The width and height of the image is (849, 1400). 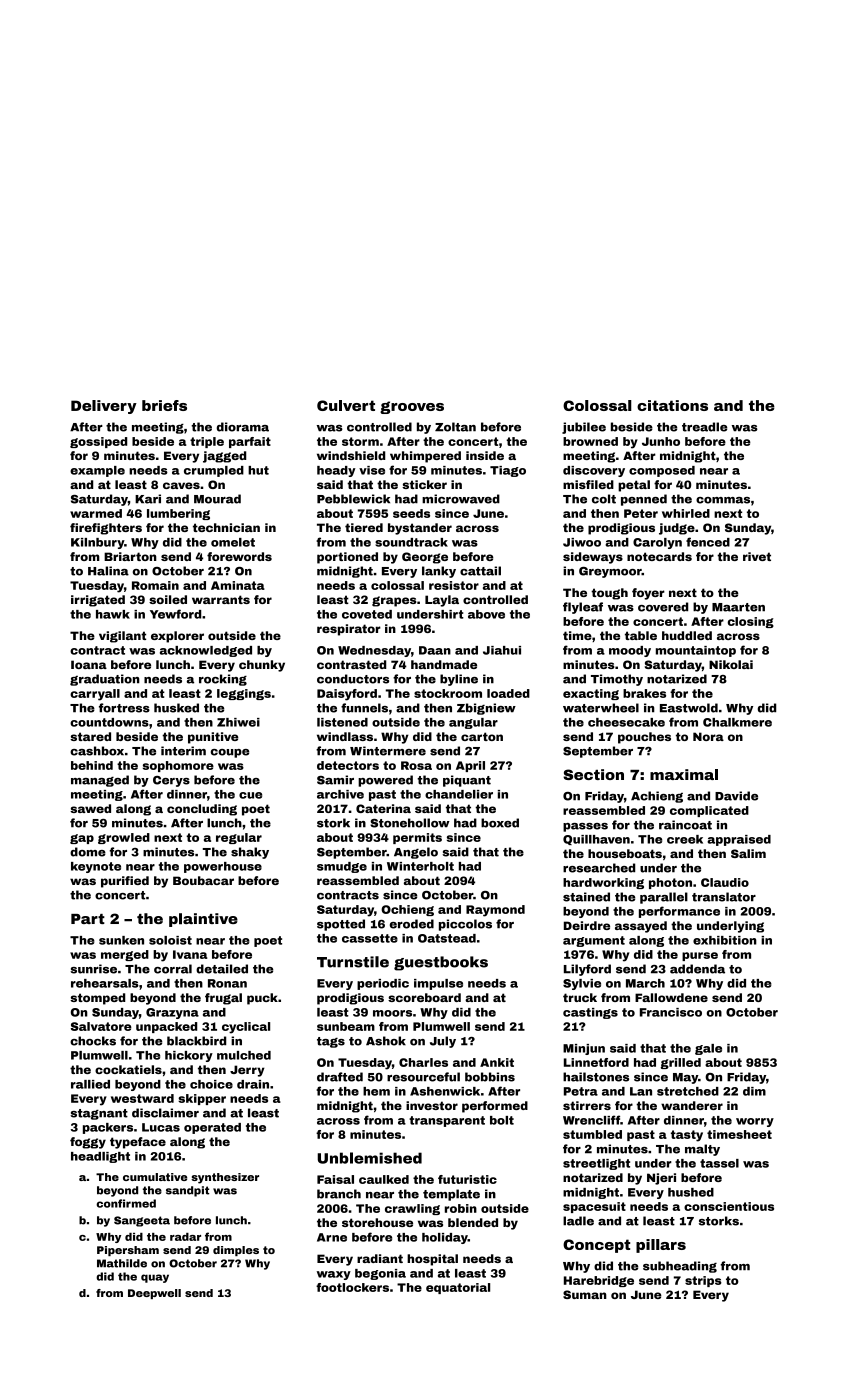 I want to click on storm, so click(x=360, y=441).
